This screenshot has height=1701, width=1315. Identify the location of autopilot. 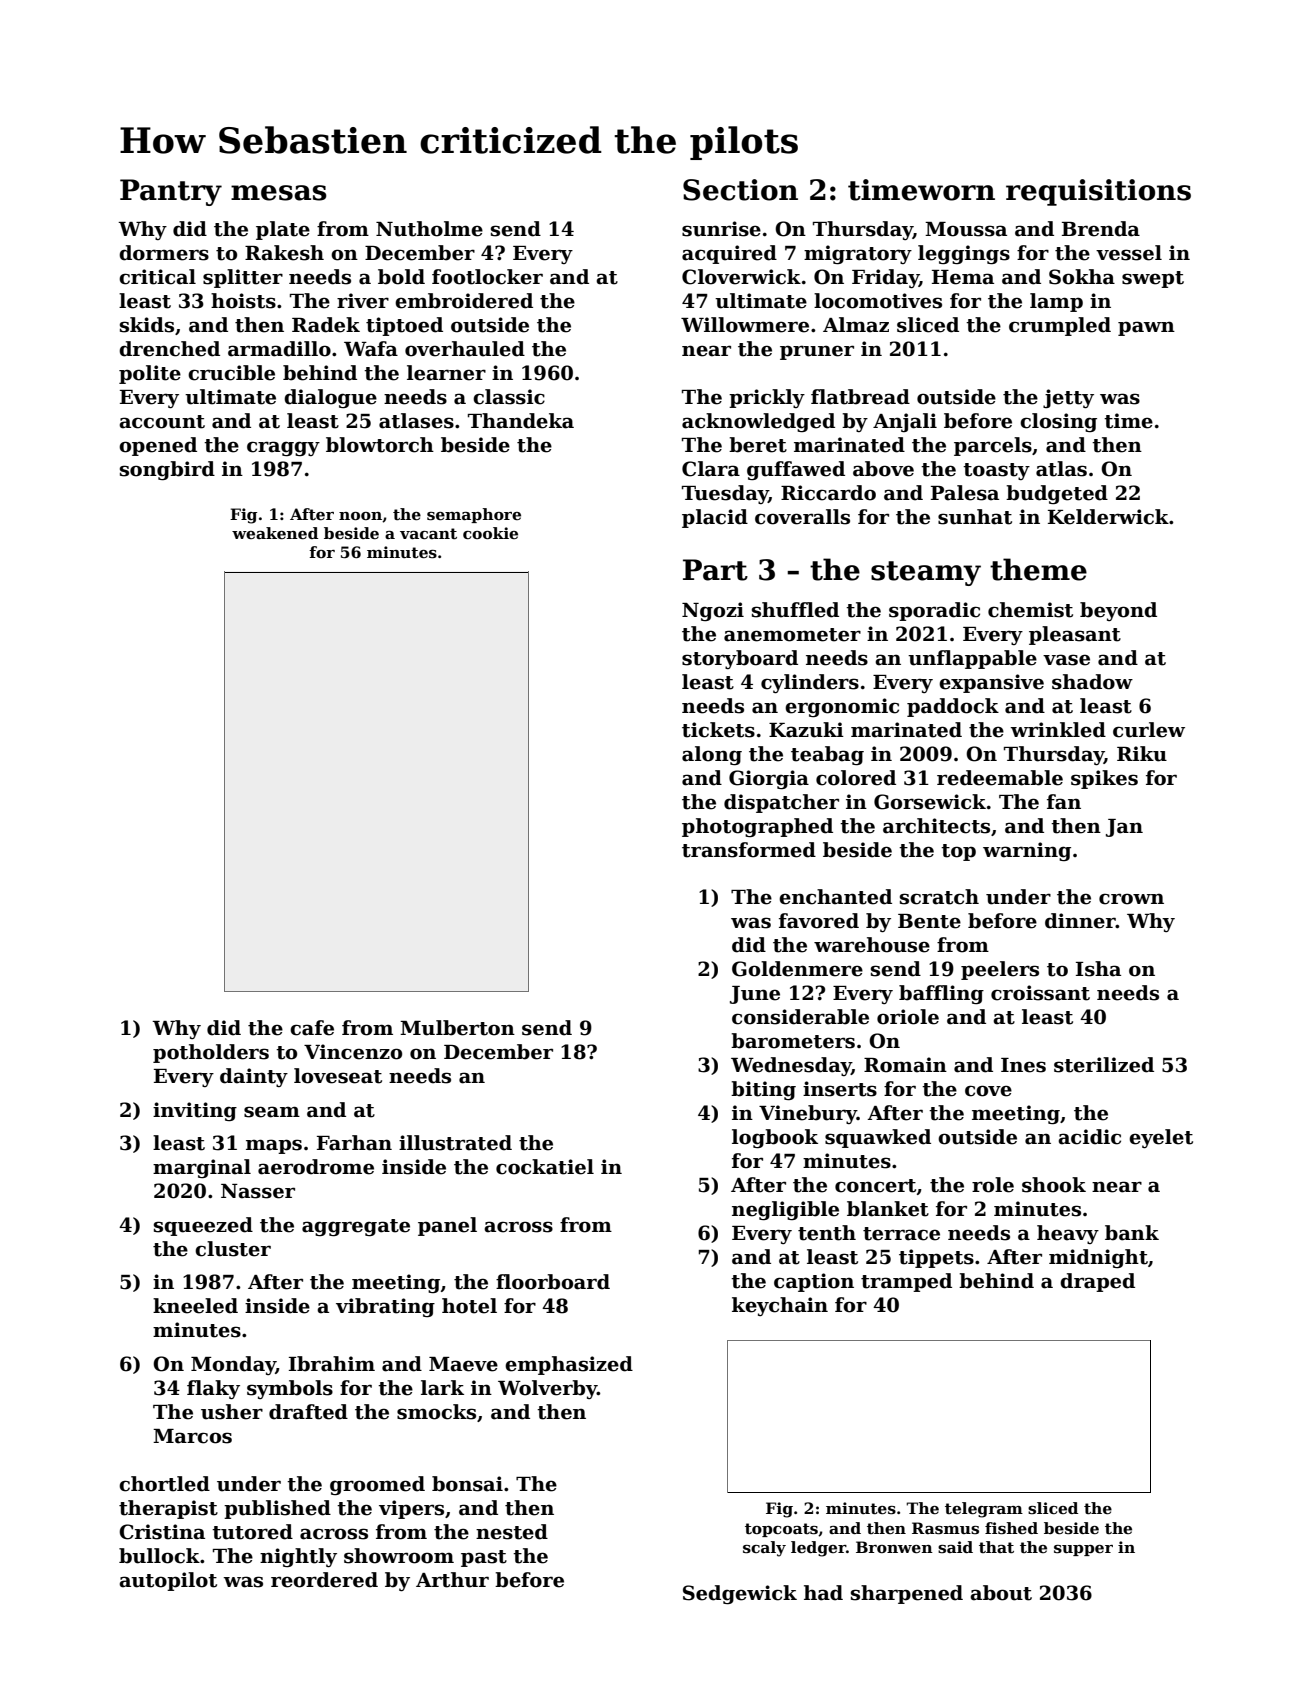
(168, 1581).
